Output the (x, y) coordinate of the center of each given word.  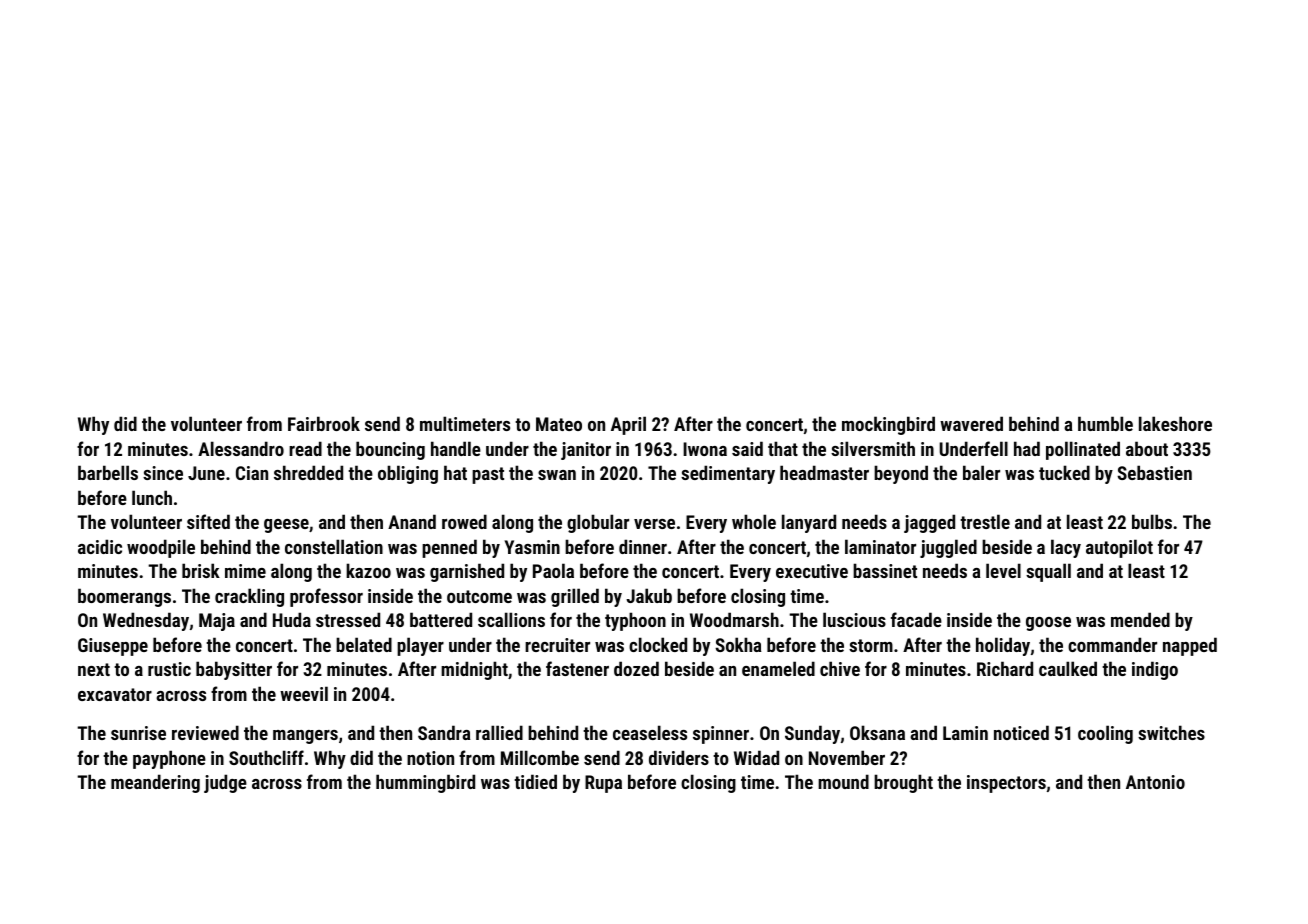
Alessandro (241, 448)
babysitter (234, 670)
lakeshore (1175, 423)
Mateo (559, 424)
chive (840, 668)
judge (225, 783)
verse (654, 524)
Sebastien (1154, 472)
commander (1112, 644)
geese (286, 526)
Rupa (603, 784)
